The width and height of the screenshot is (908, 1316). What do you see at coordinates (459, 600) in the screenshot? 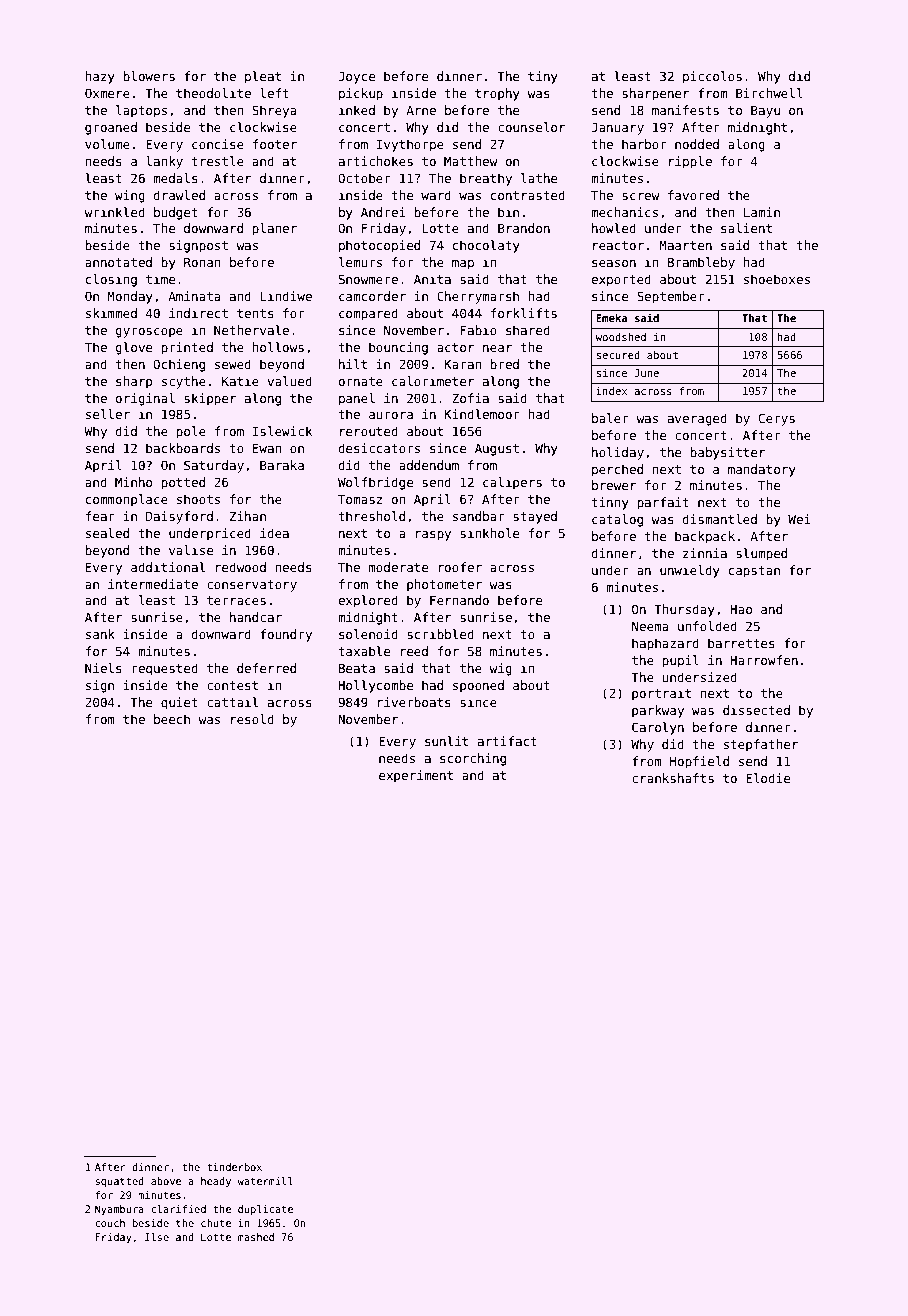
I see `Fernando` at bounding box center [459, 600].
